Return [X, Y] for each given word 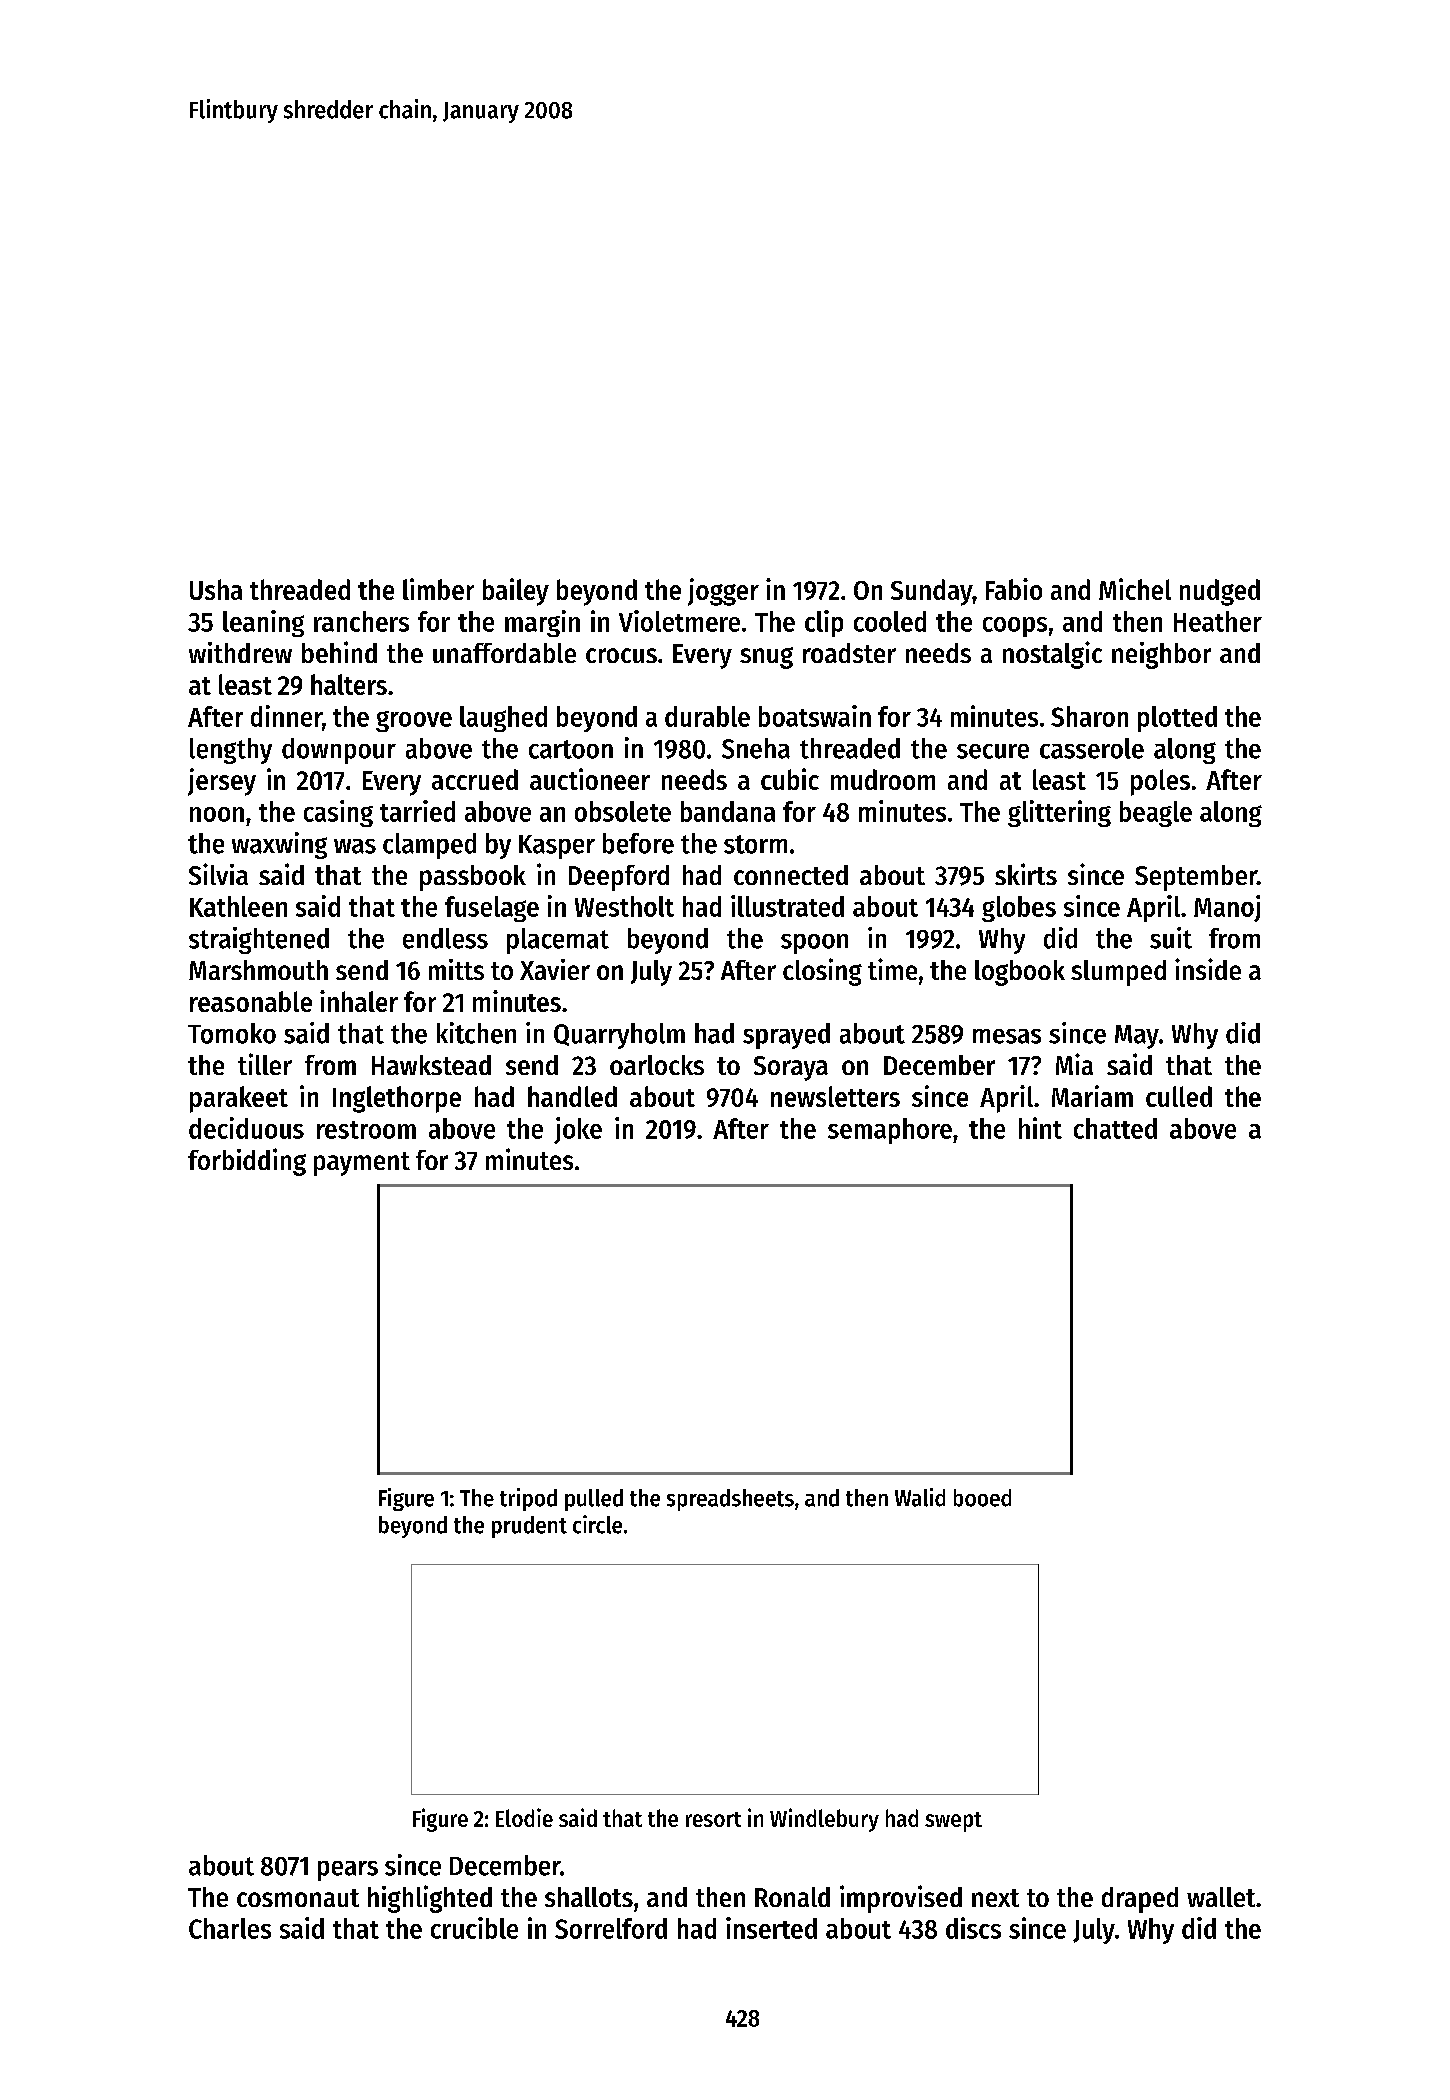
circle [597, 1524]
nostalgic [1052, 655]
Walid [920, 1497]
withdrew [240, 652]
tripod [528, 1499]
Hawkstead [431, 1065]
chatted [1115, 1128]
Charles [230, 1928]
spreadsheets [730, 1500]
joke [578, 1130]
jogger [723, 592]
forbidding [247, 1162]
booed [982, 1498]
